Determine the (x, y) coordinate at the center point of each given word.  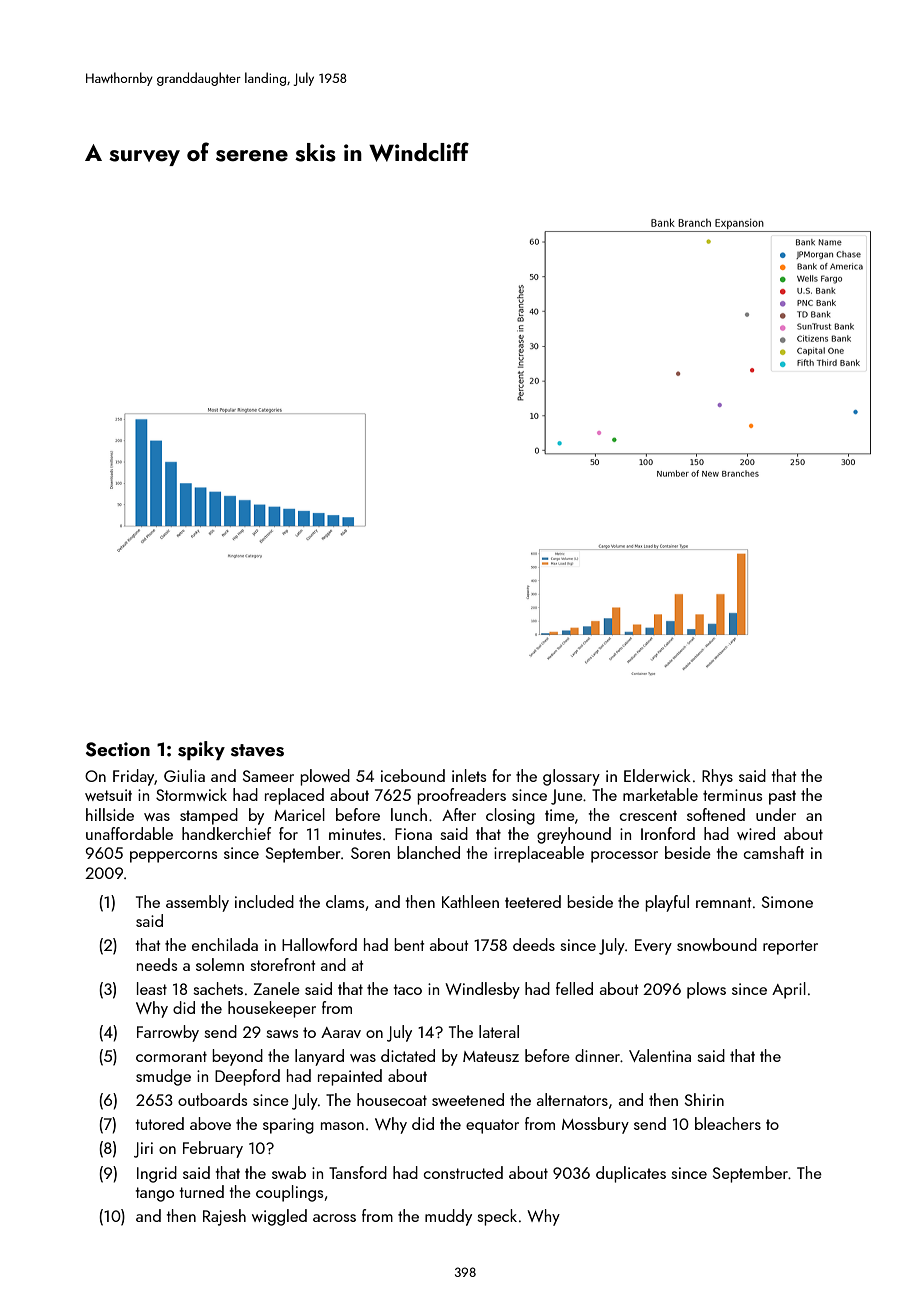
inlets (469, 775)
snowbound (717, 944)
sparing (288, 1126)
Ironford (668, 833)
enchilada (225, 944)
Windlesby (482, 990)
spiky (201, 750)
